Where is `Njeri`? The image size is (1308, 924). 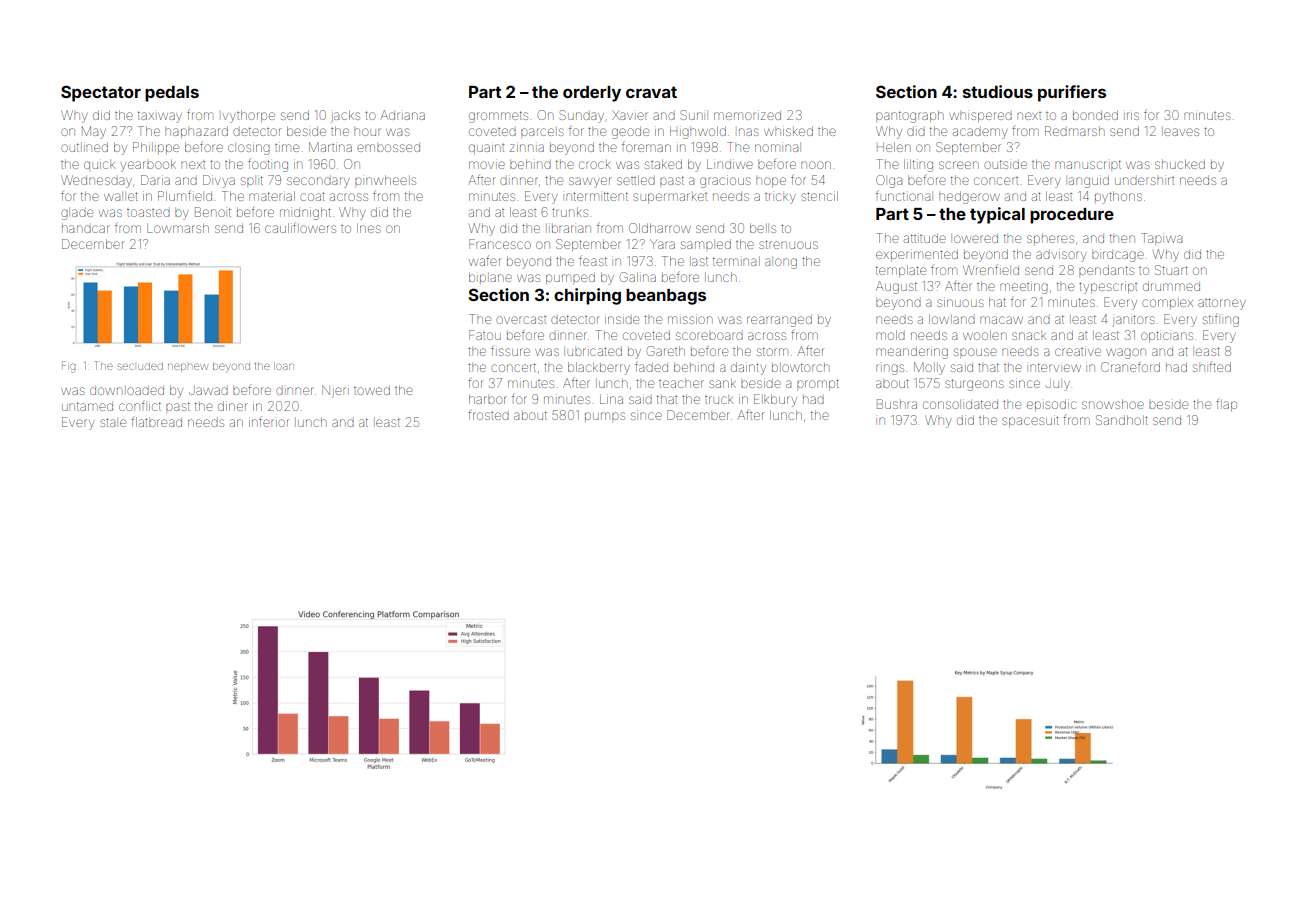
Njeri is located at coordinates (334, 391).
